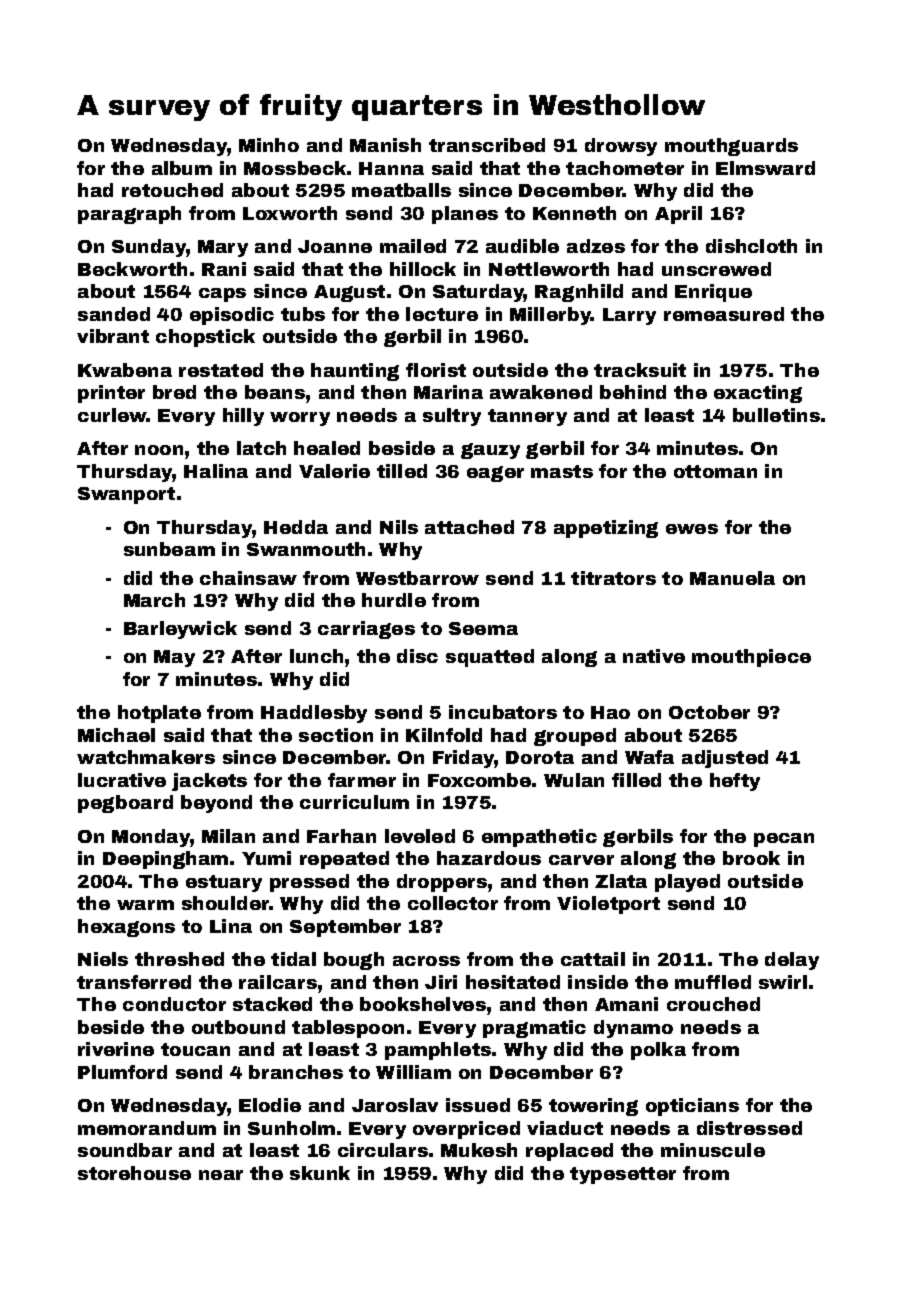  What do you see at coordinates (122, 1072) in the screenshot?
I see `Plumford` at bounding box center [122, 1072].
